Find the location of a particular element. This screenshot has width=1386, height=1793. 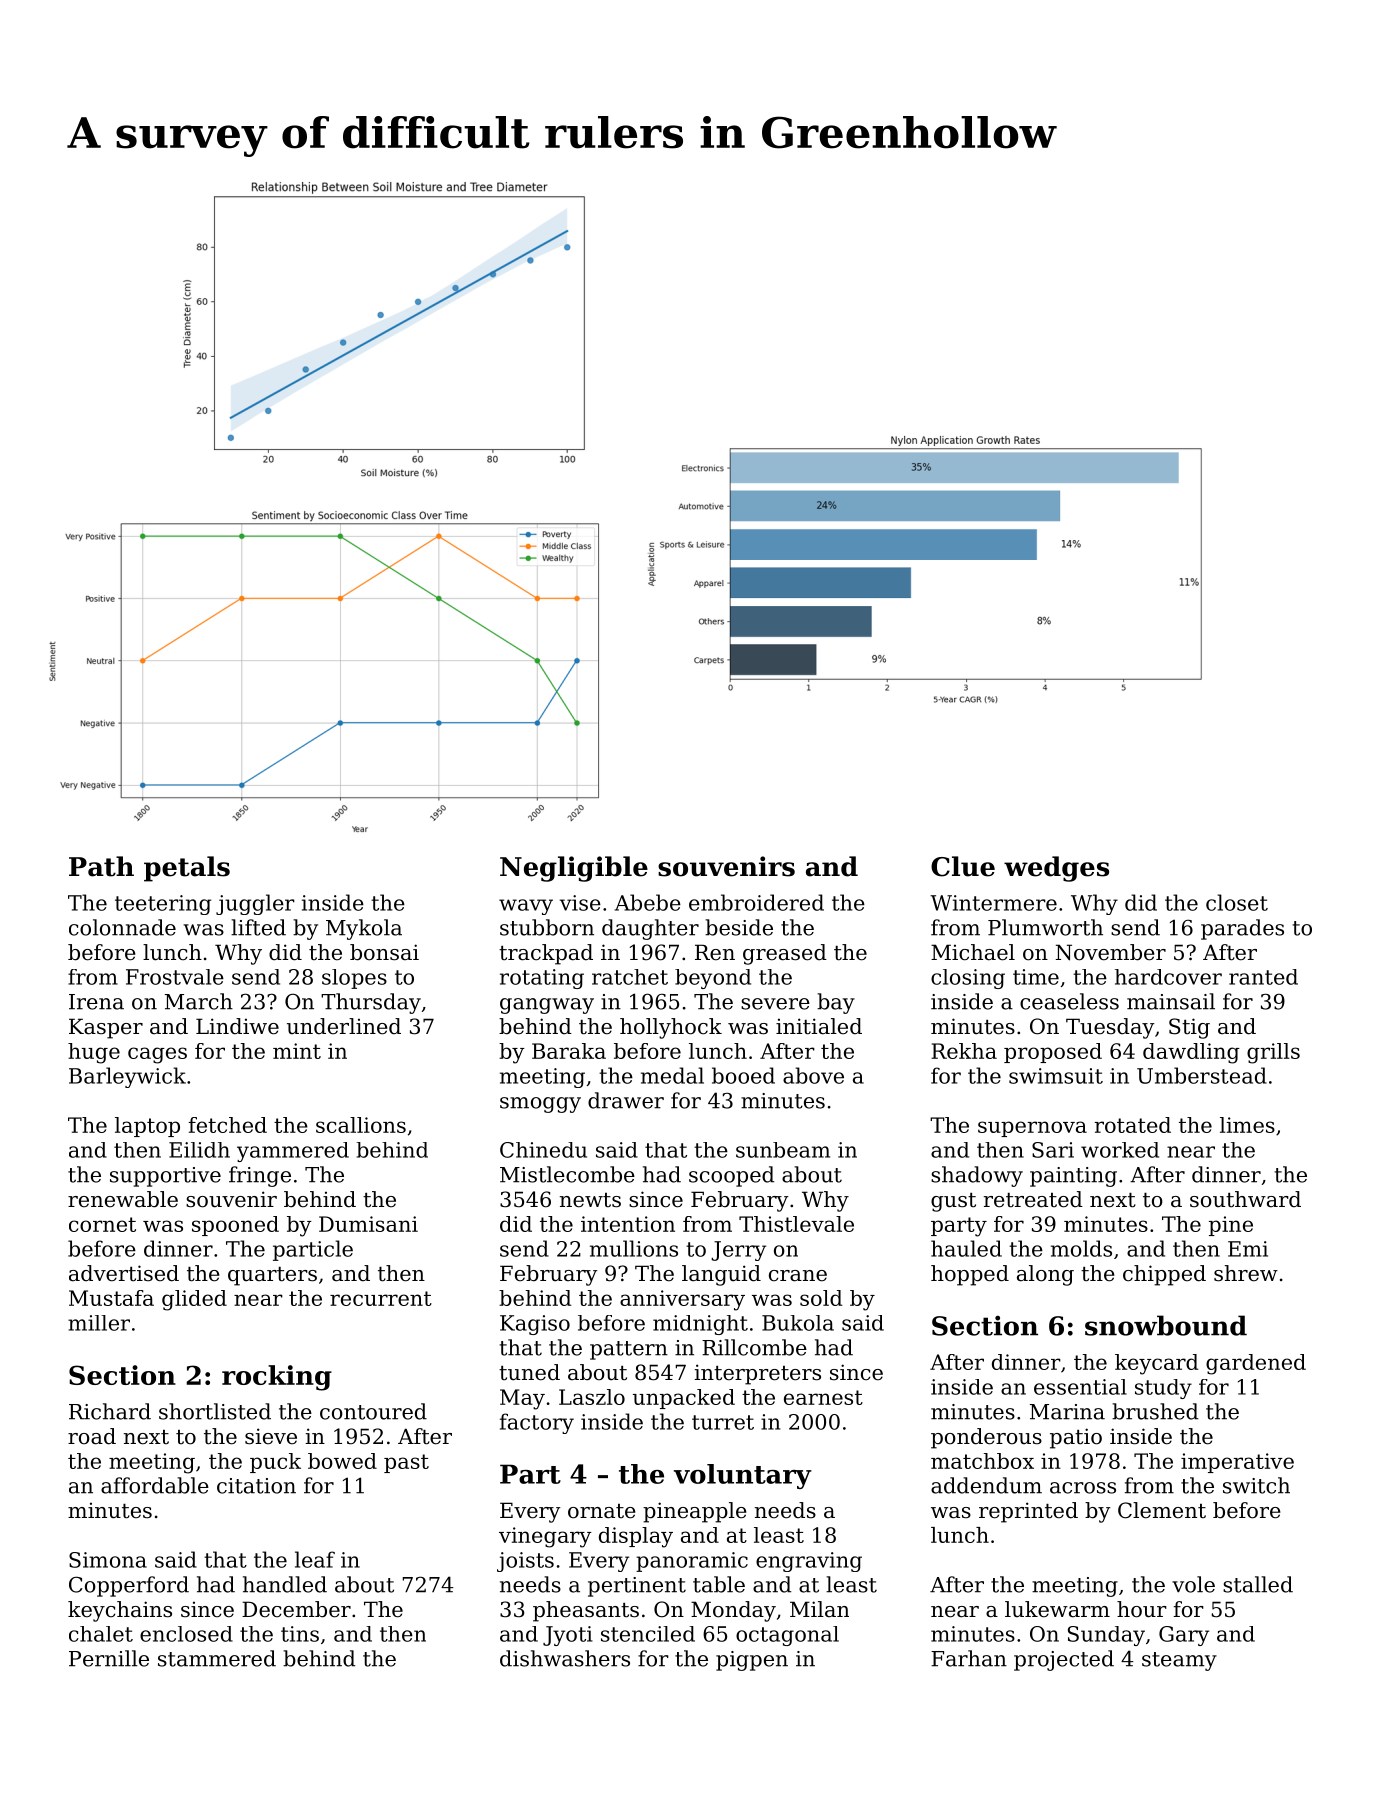

brushed is located at coordinates (1155, 1411).
